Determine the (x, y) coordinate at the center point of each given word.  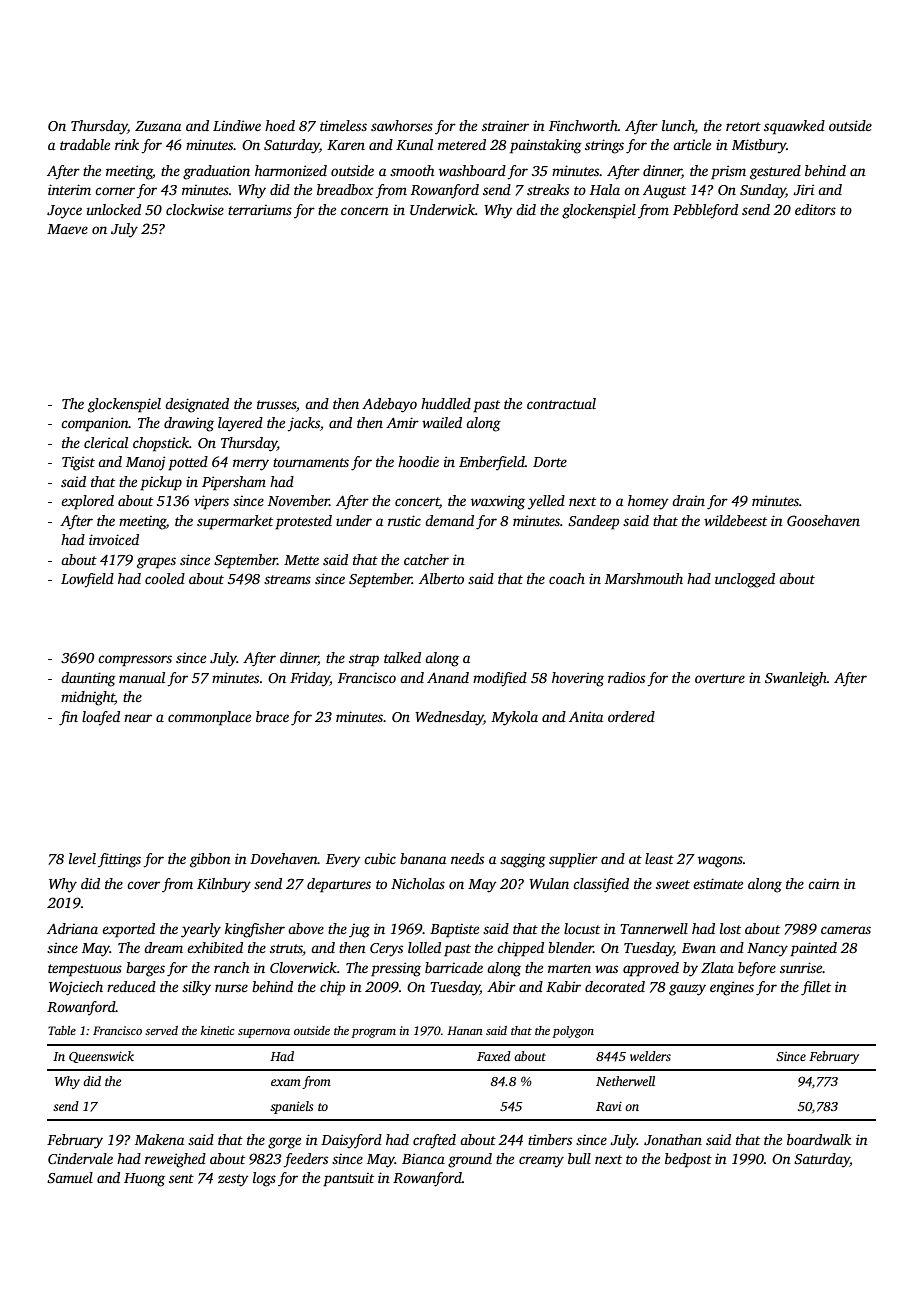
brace (272, 716)
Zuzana (158, 126)
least (659, 858)
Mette (301, 560)
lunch (678, 127)
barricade (454, 967)
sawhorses (402, 125)
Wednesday (449, 718)
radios (626, 677)
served (161, 1030)
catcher (426, 559)
